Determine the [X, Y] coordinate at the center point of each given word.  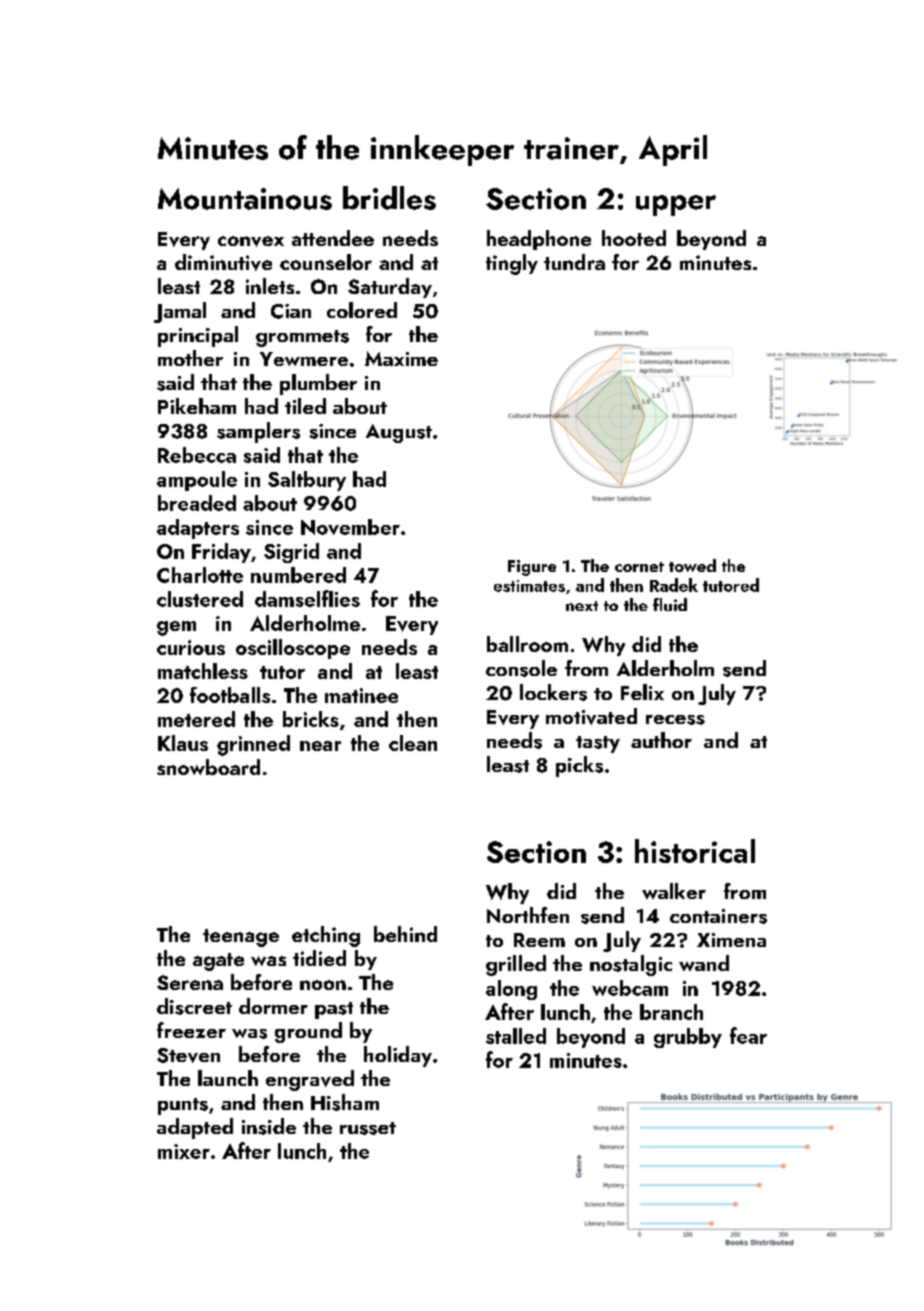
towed [692, 565]
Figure [532, 568]
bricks [311, 719]
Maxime [401, 358]
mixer [184, 1151]
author [661, 740]
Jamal [180, 312]
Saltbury [307, 481]
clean [413, 743]
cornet [639, 567]
